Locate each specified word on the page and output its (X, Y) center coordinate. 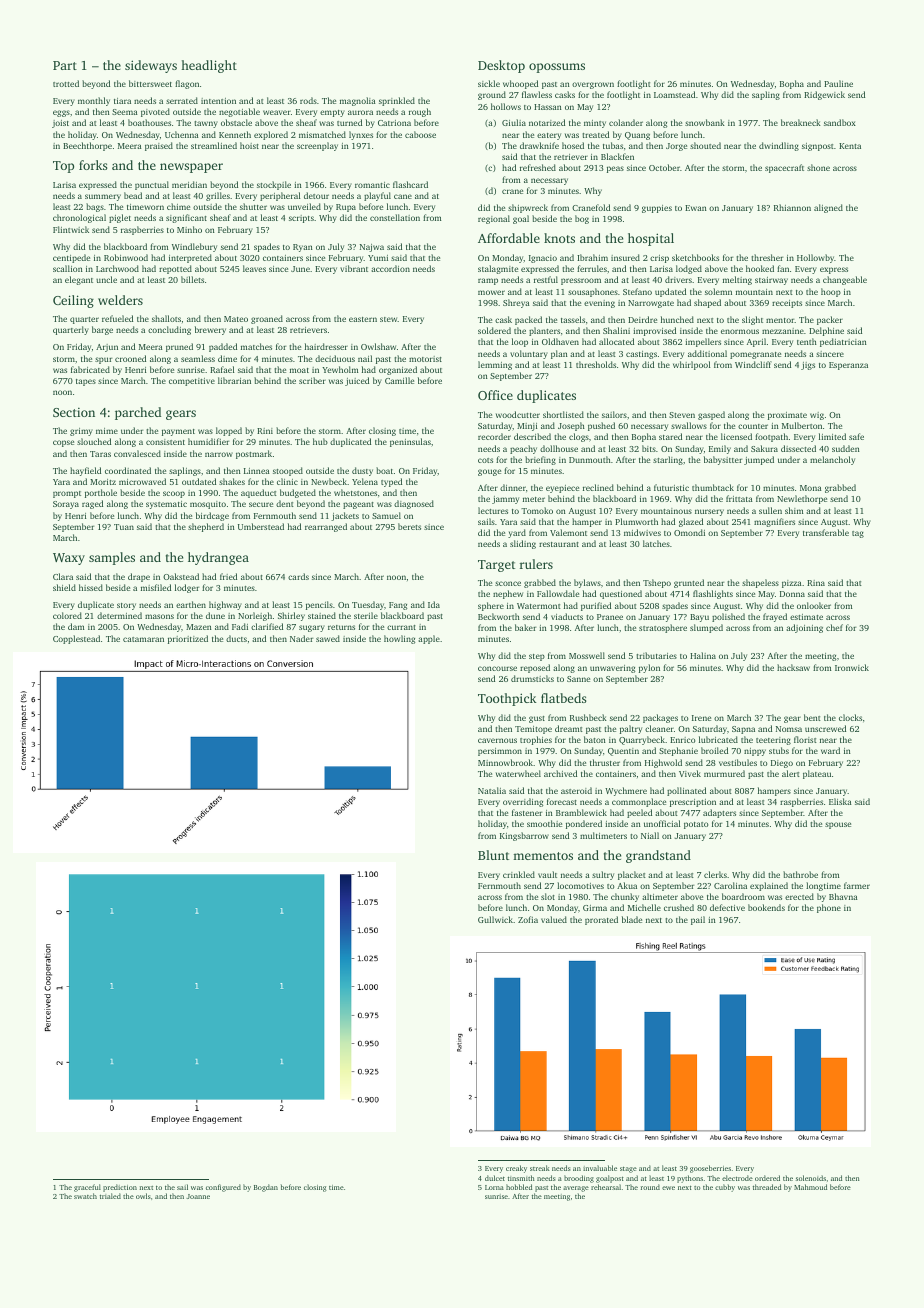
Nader (301, 638)
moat (299, 370)
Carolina (730, 885)
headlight (209, 66)
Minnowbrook (505, 762)
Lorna (494, 1187)
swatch (85, 1196)
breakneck (801, 122)
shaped (707, 303)
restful (546, 279)
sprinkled (397, 101)
